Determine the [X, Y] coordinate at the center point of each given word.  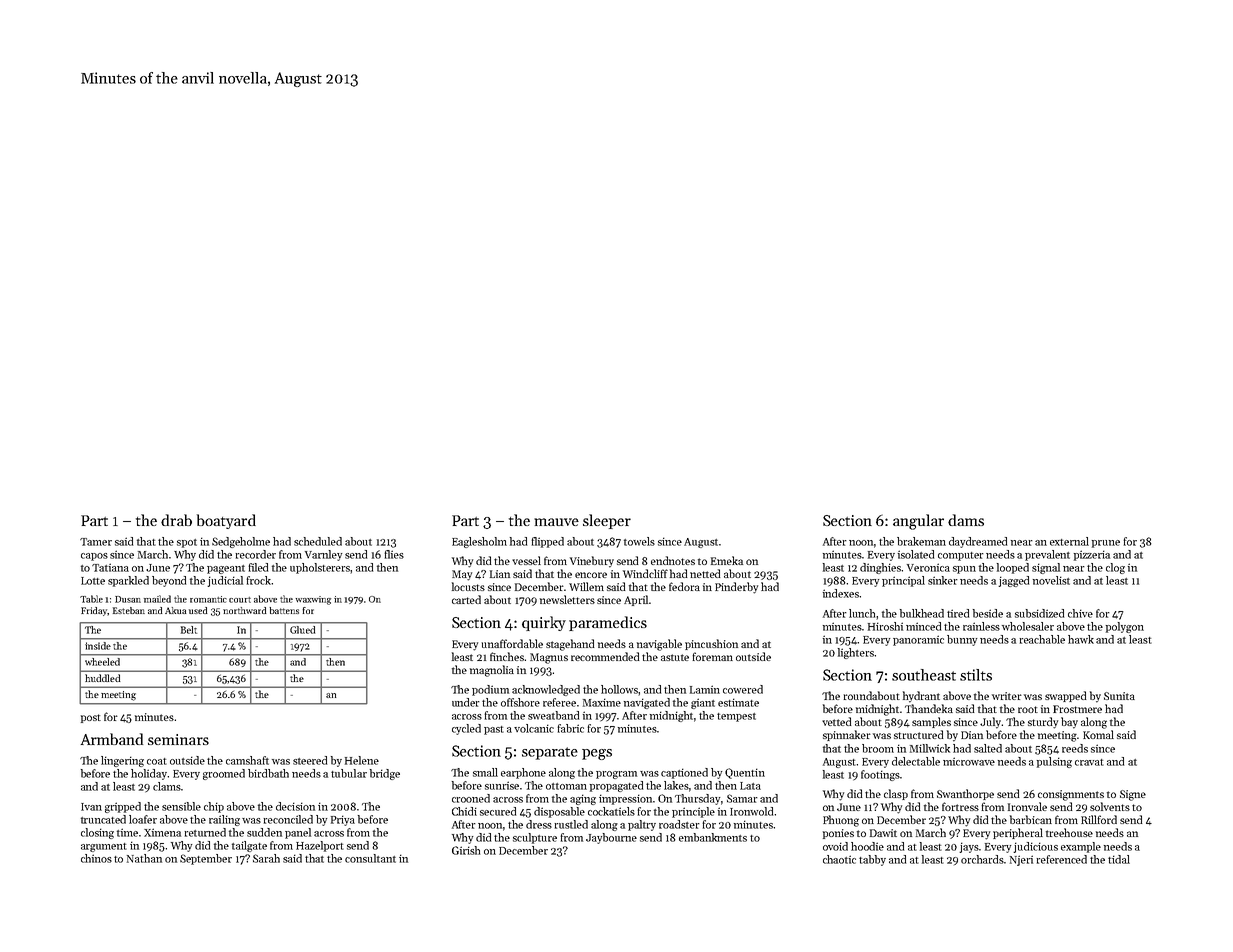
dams [966, 520]
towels [639, 541]
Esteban [129, 610]
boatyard [226, 521]
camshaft [247, 760]
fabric [570, 728]
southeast [924, 675]
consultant [370, 858]
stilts [976, 675]
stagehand [570, 645]
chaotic [839, 859]
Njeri [1021, 860]
